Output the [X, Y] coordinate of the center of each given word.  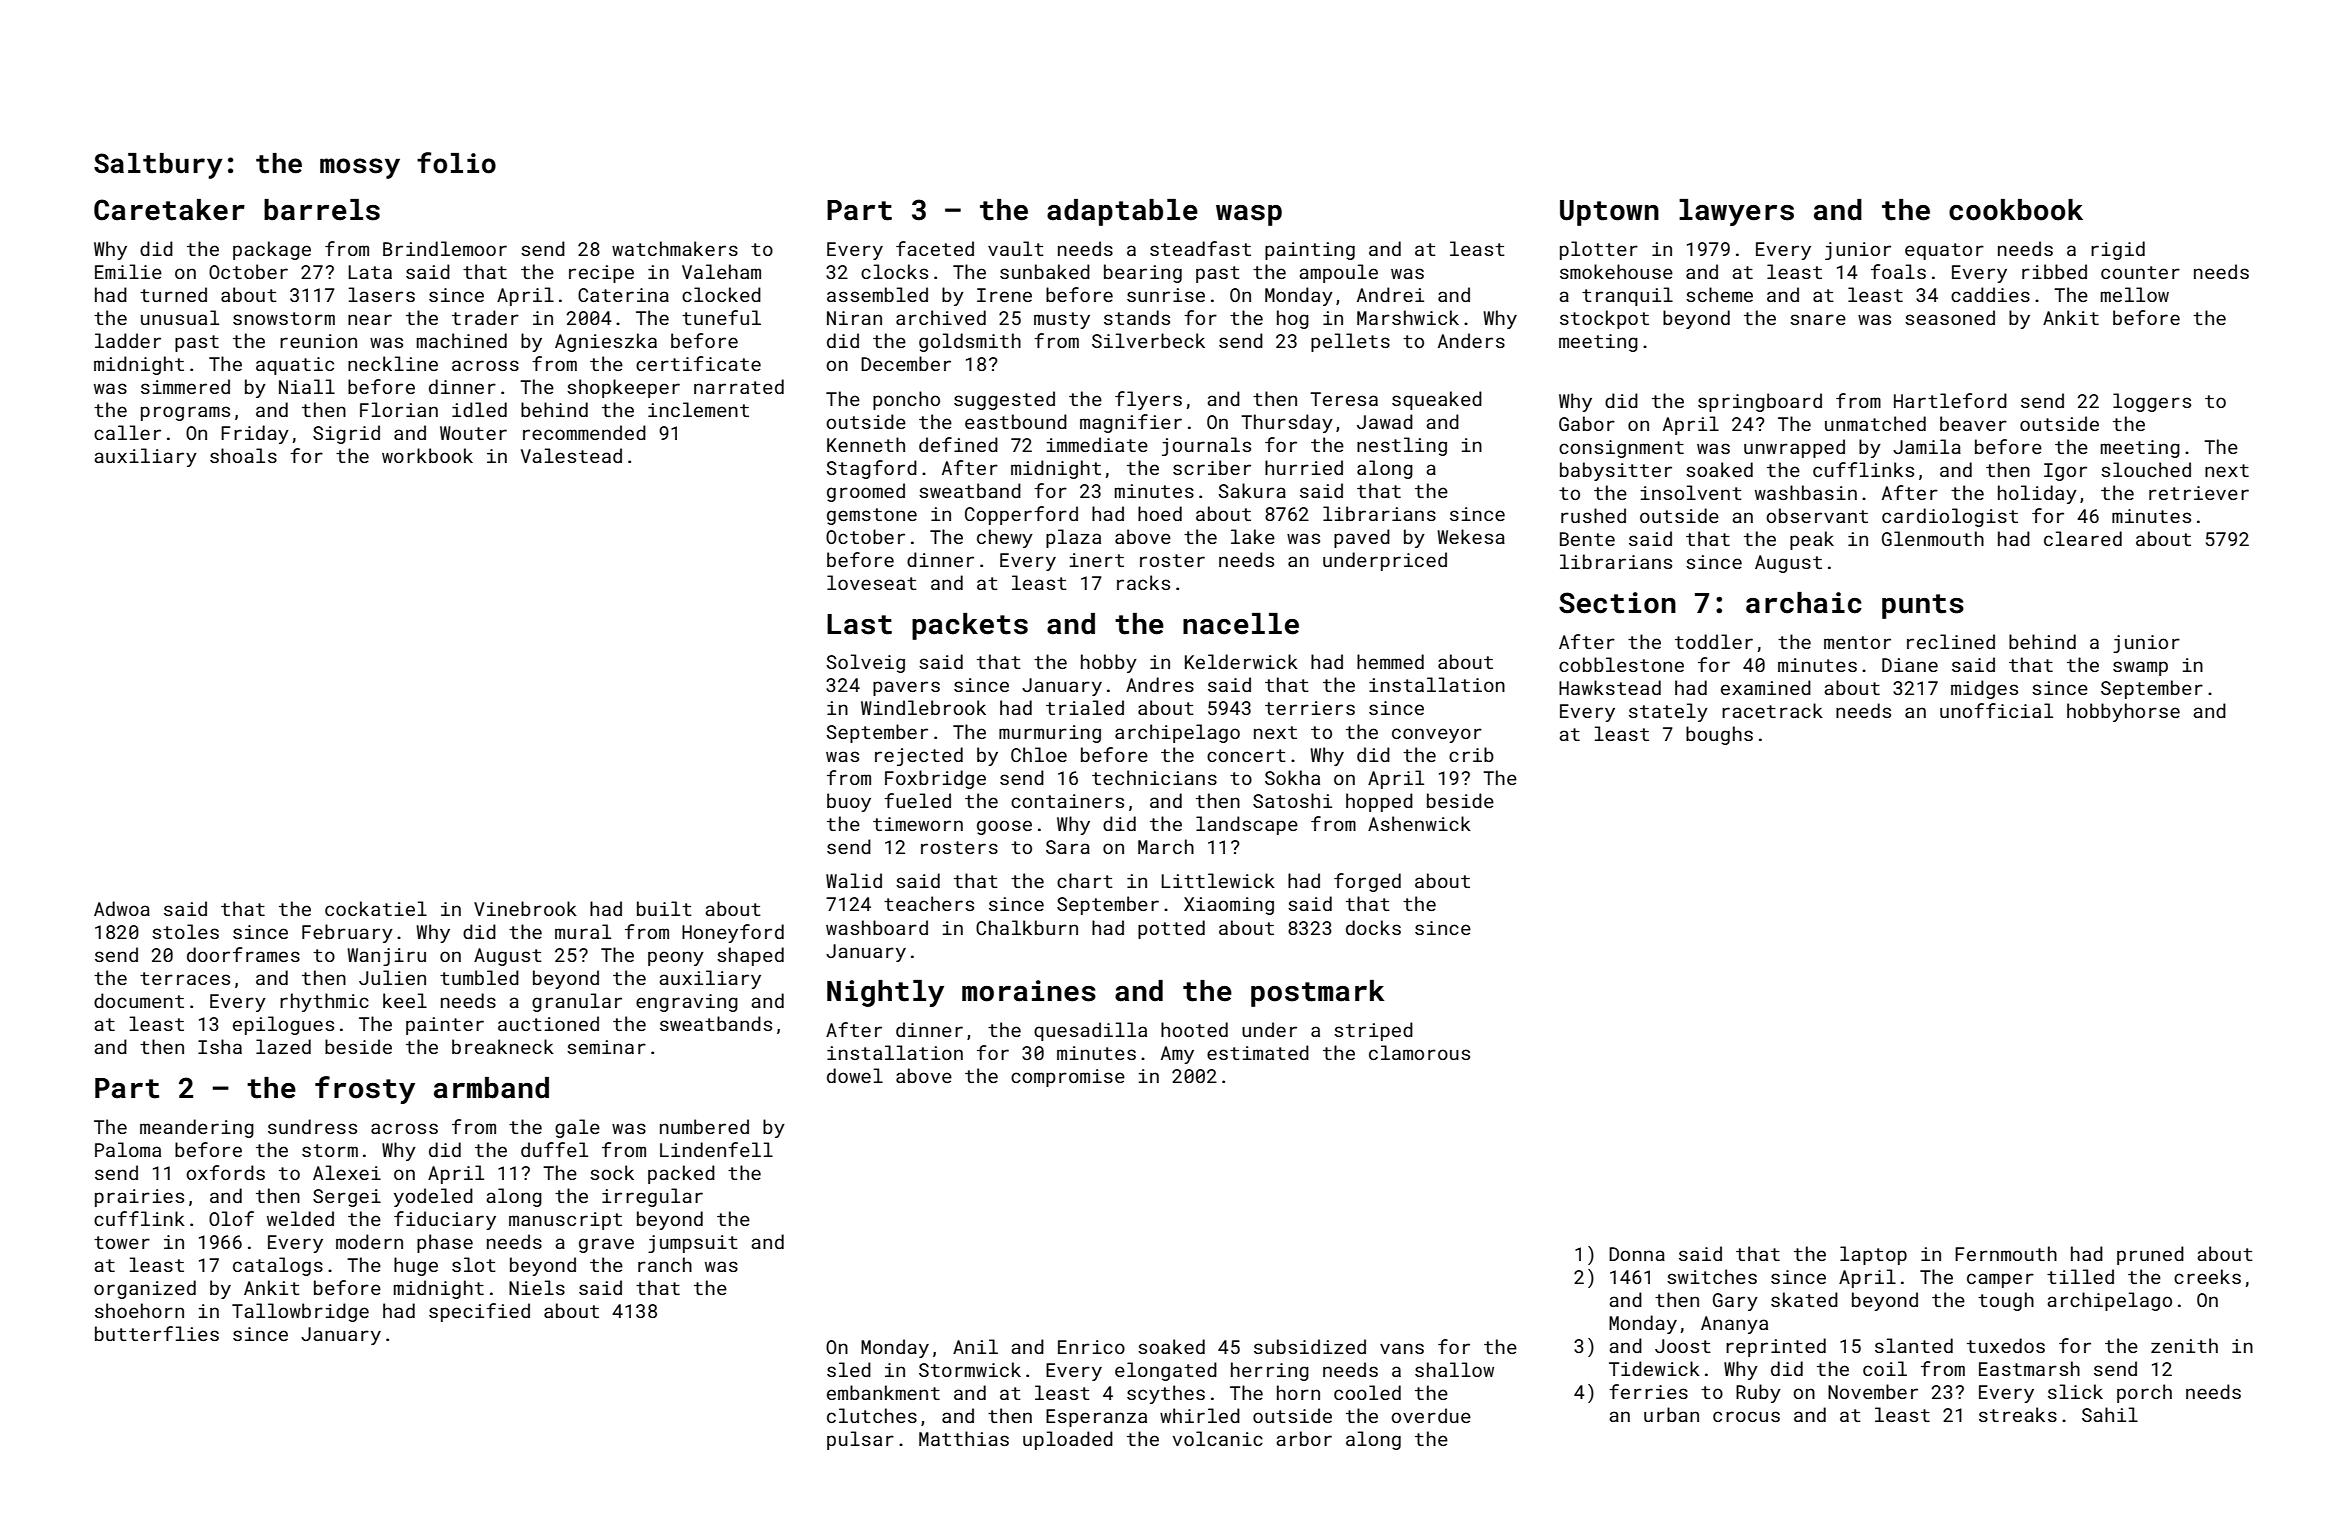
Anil [975, 1346]
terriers [1310, 708]
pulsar [860, 1440]
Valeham [721, 271]
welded [300, 1218]
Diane [1910, 665]
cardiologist [1950, 517]
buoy [849, 802]
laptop [1873, 1255]
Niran [854, 318]
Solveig [866, 663]
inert [1097, 560]
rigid [2118, 250]
